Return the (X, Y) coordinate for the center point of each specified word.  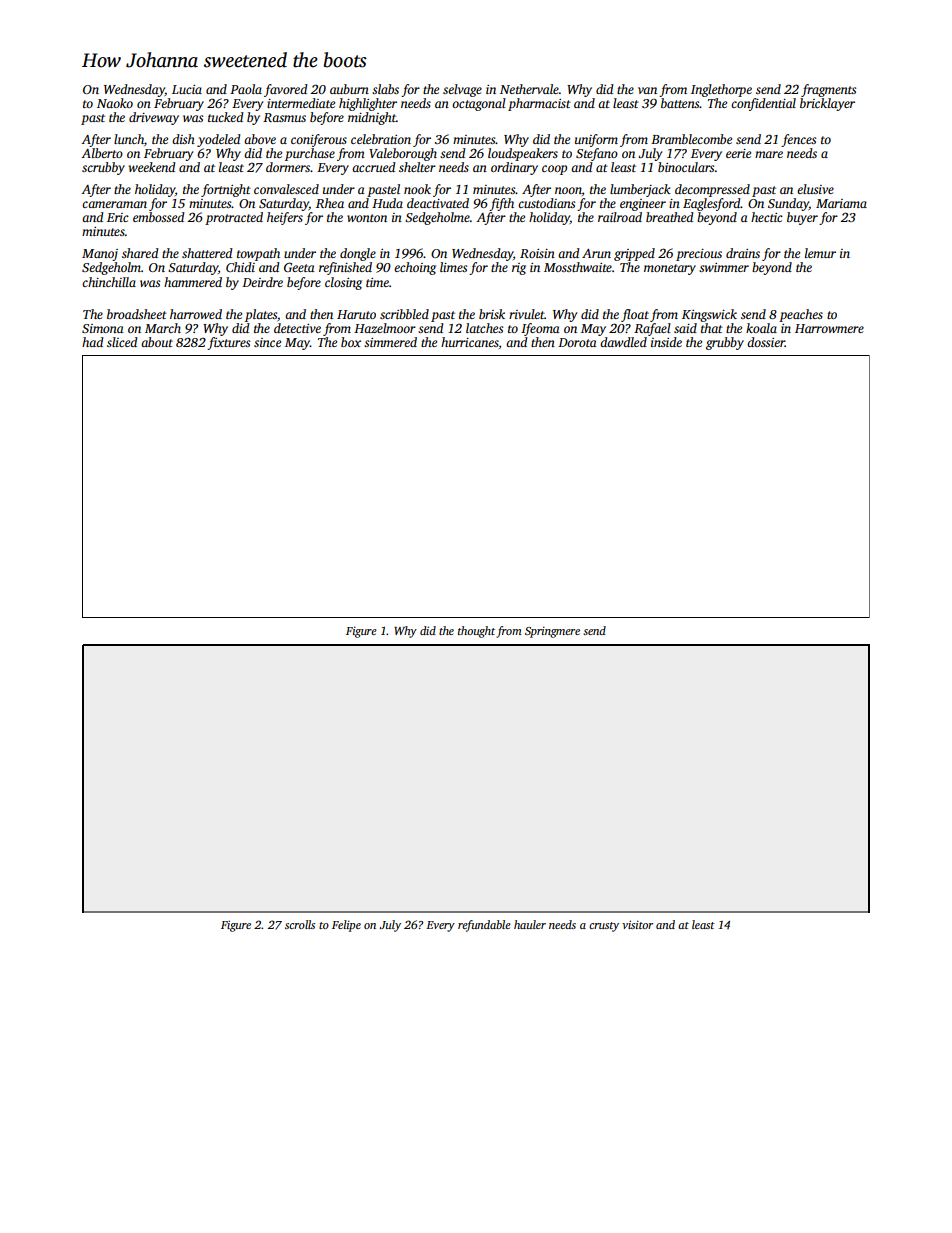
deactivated (438, 203)
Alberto (102, 153)
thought (476, 632)
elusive (815, 189)
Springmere (552, 632)
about (157, 342)
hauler (530, 924)
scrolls (300, 924)
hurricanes (470, 342)
